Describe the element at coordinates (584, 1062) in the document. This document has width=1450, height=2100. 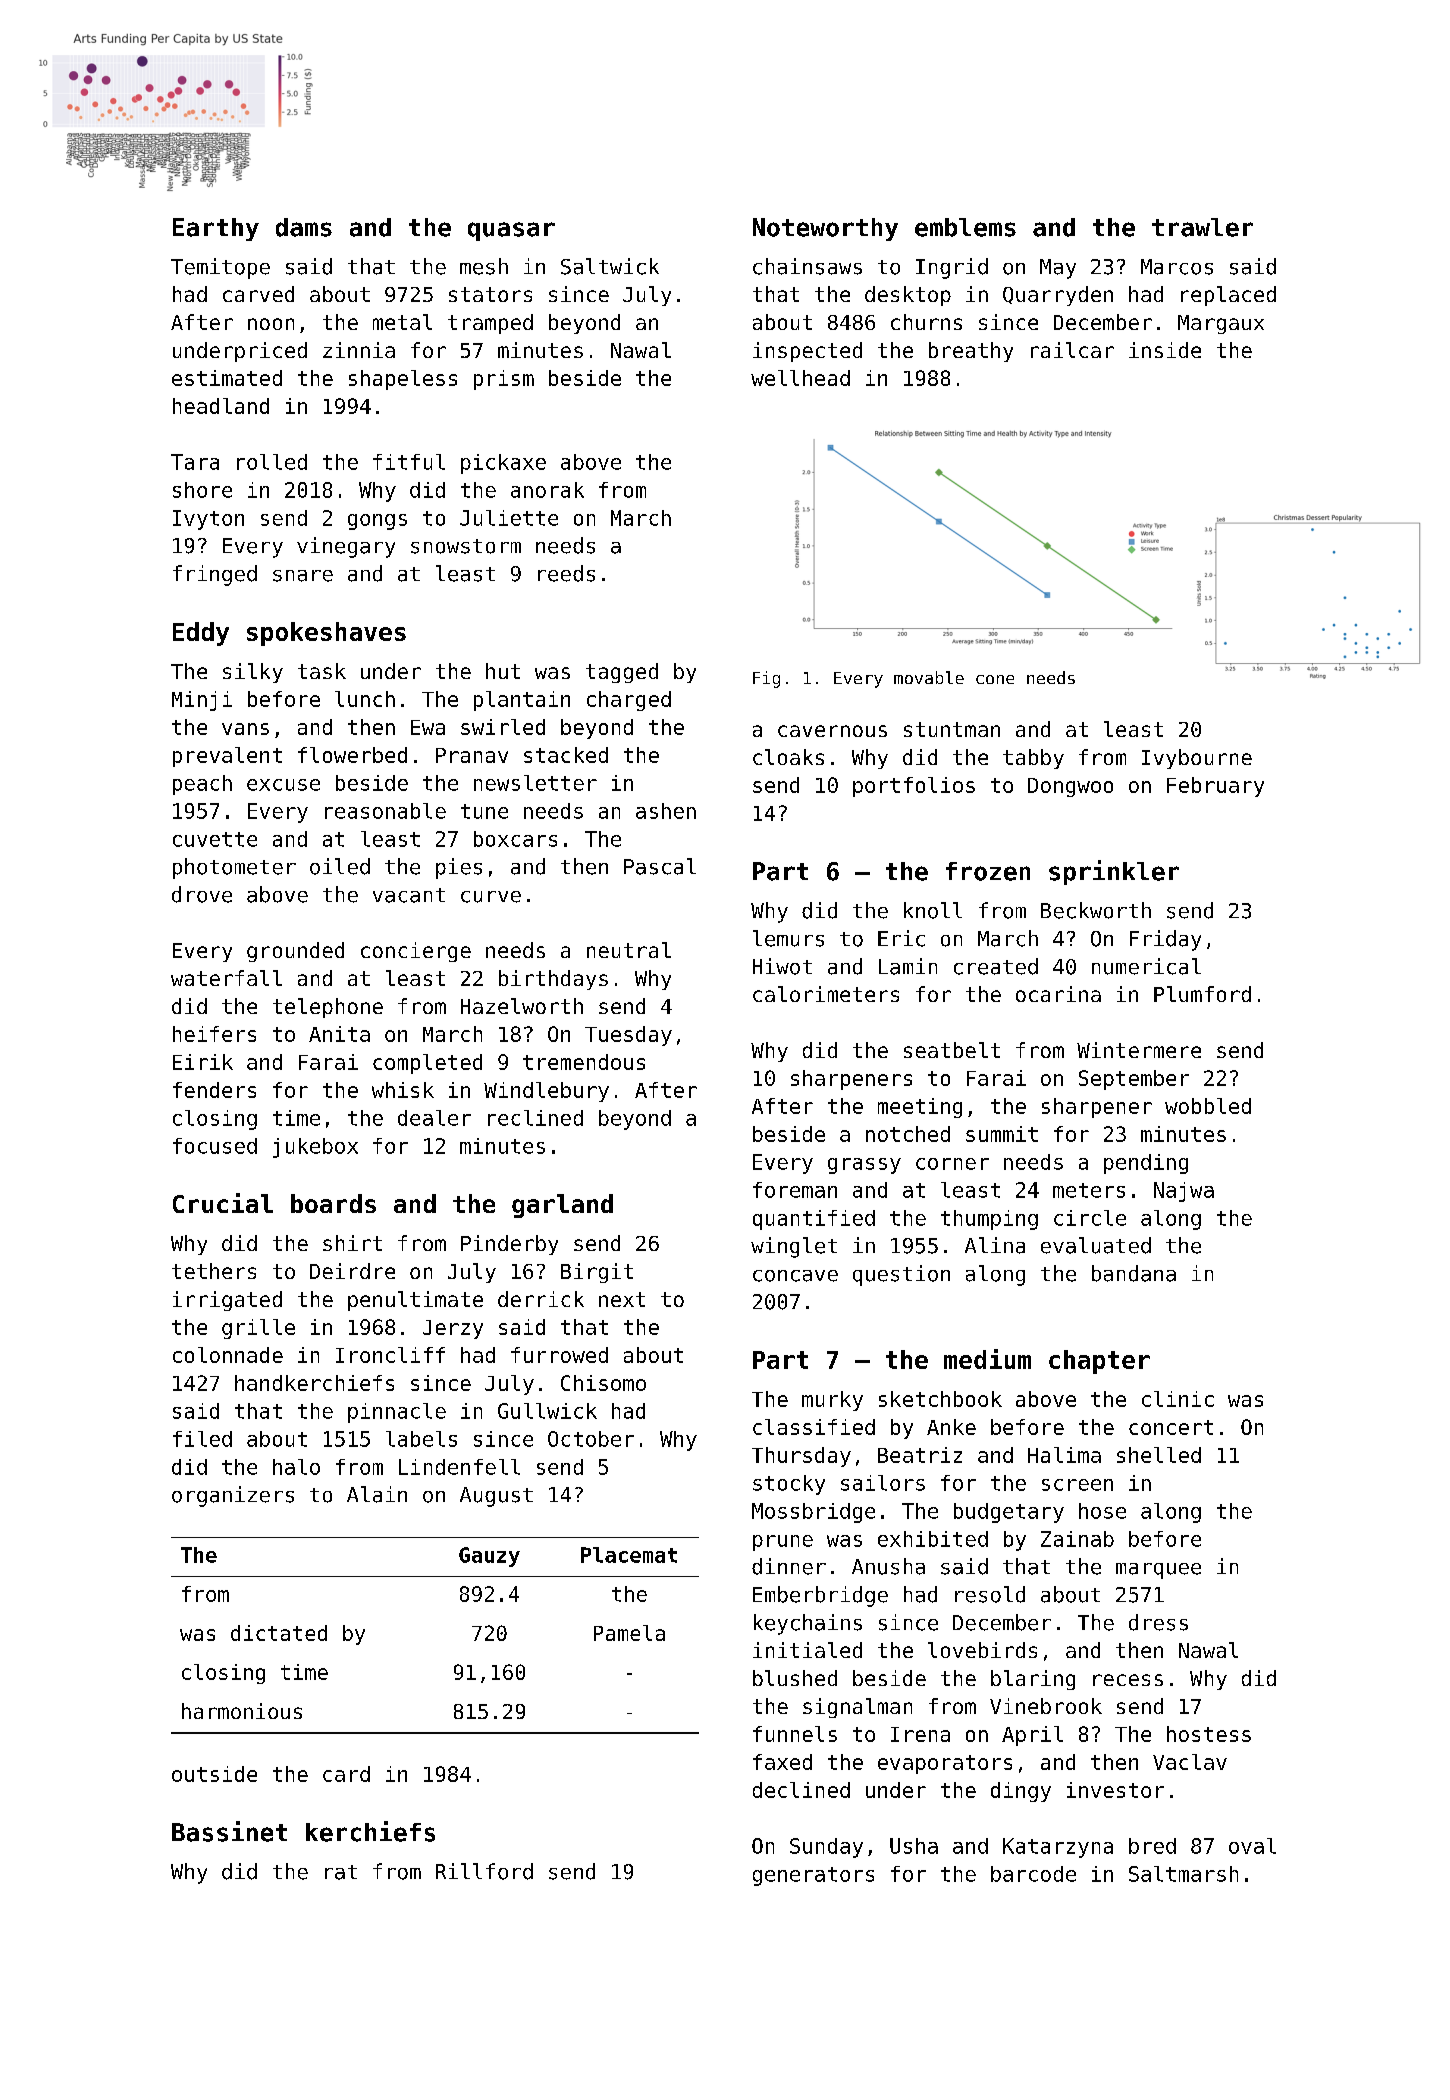
I see `tremendous` at that location.
